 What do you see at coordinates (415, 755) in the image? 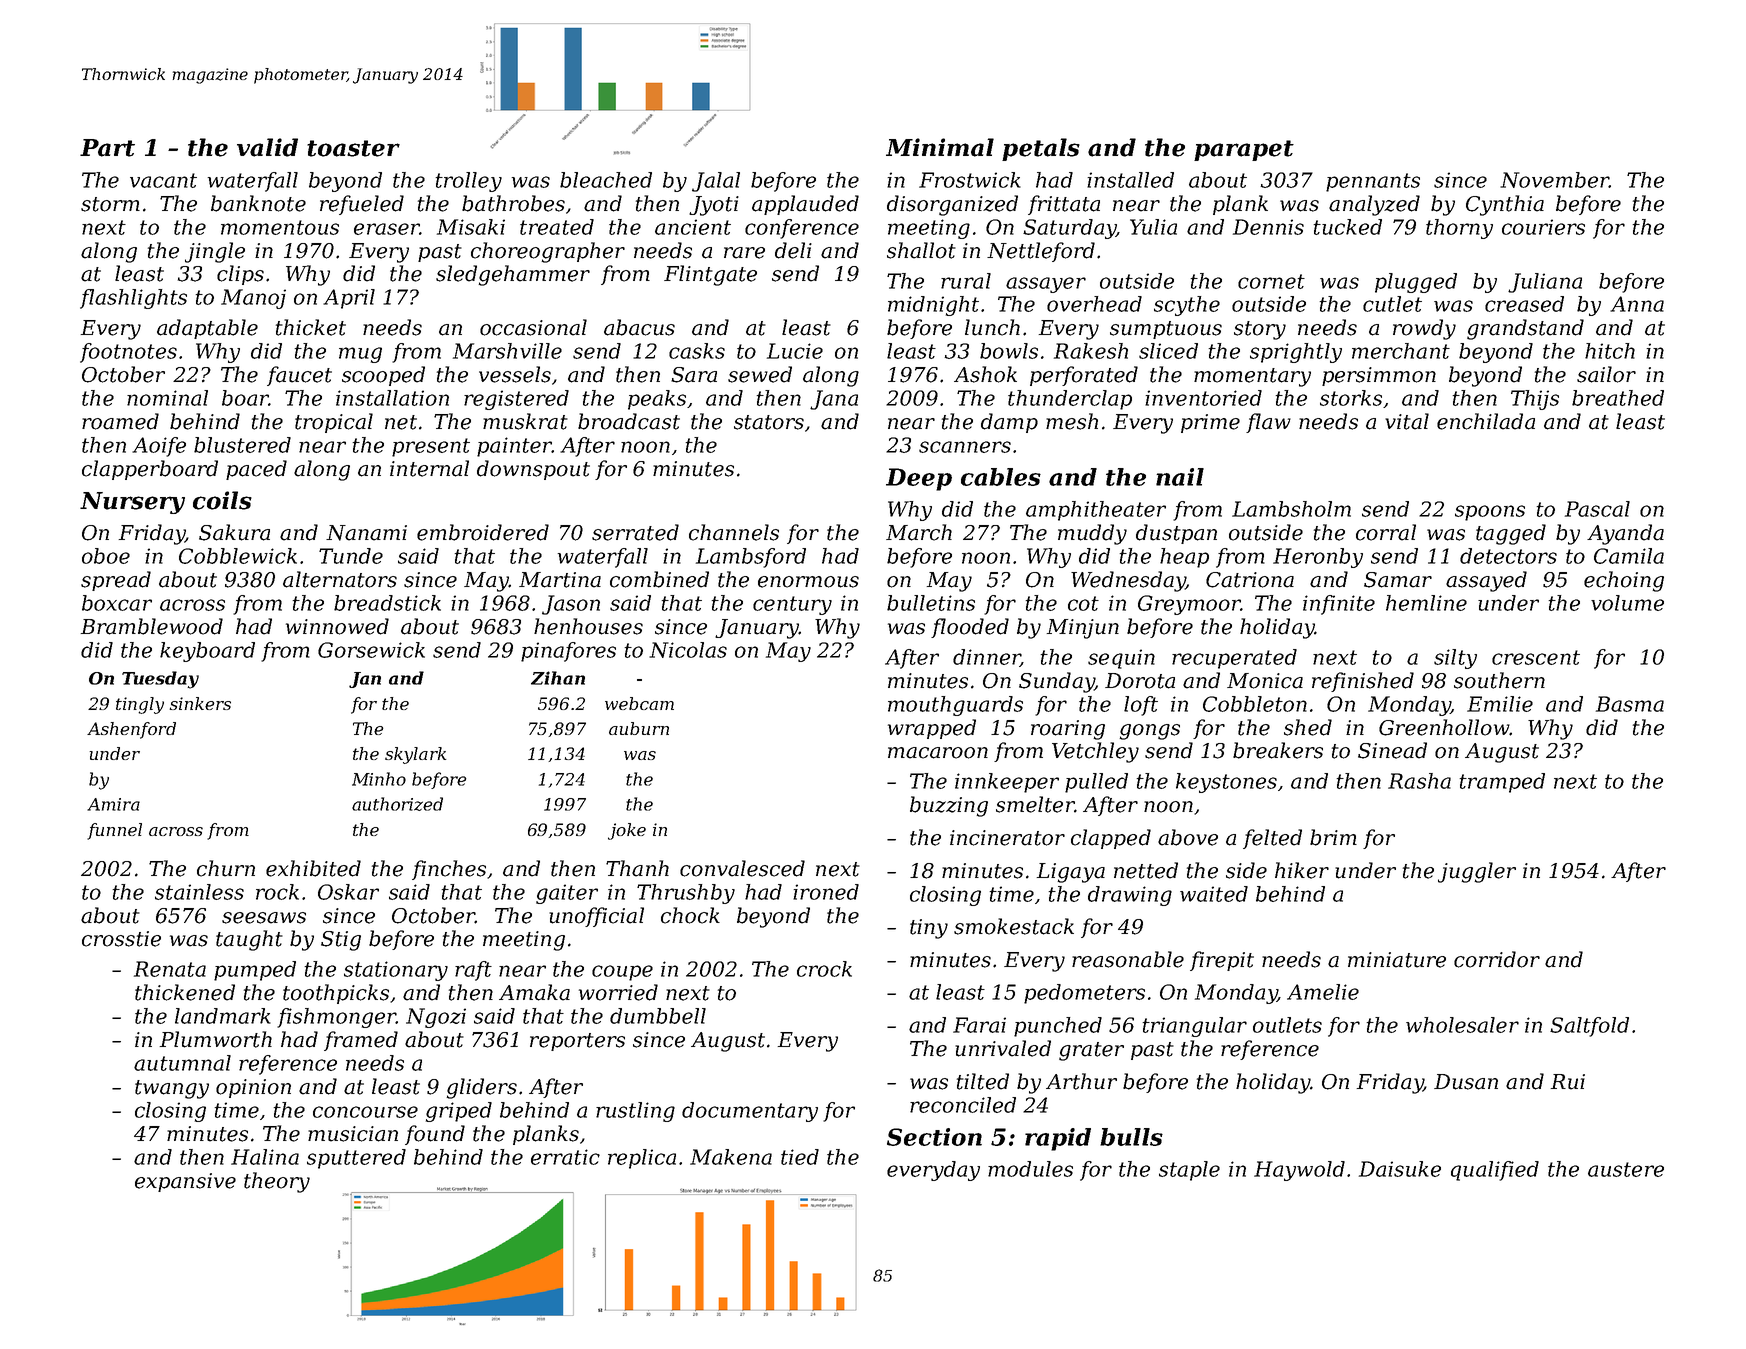
I see `skylark` at bounding box center [415, 755].
